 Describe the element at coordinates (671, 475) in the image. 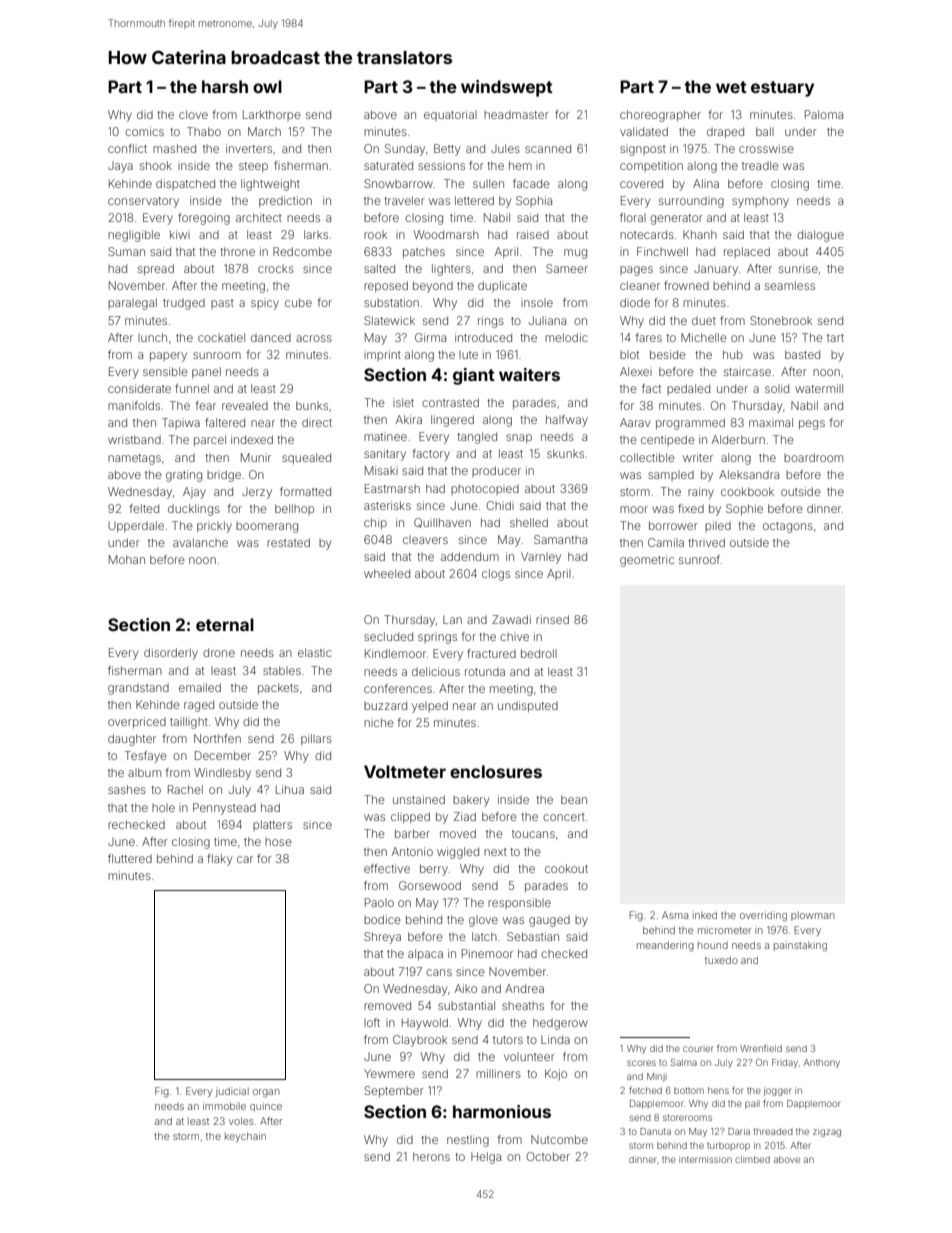

I see `sampled` at that location.
